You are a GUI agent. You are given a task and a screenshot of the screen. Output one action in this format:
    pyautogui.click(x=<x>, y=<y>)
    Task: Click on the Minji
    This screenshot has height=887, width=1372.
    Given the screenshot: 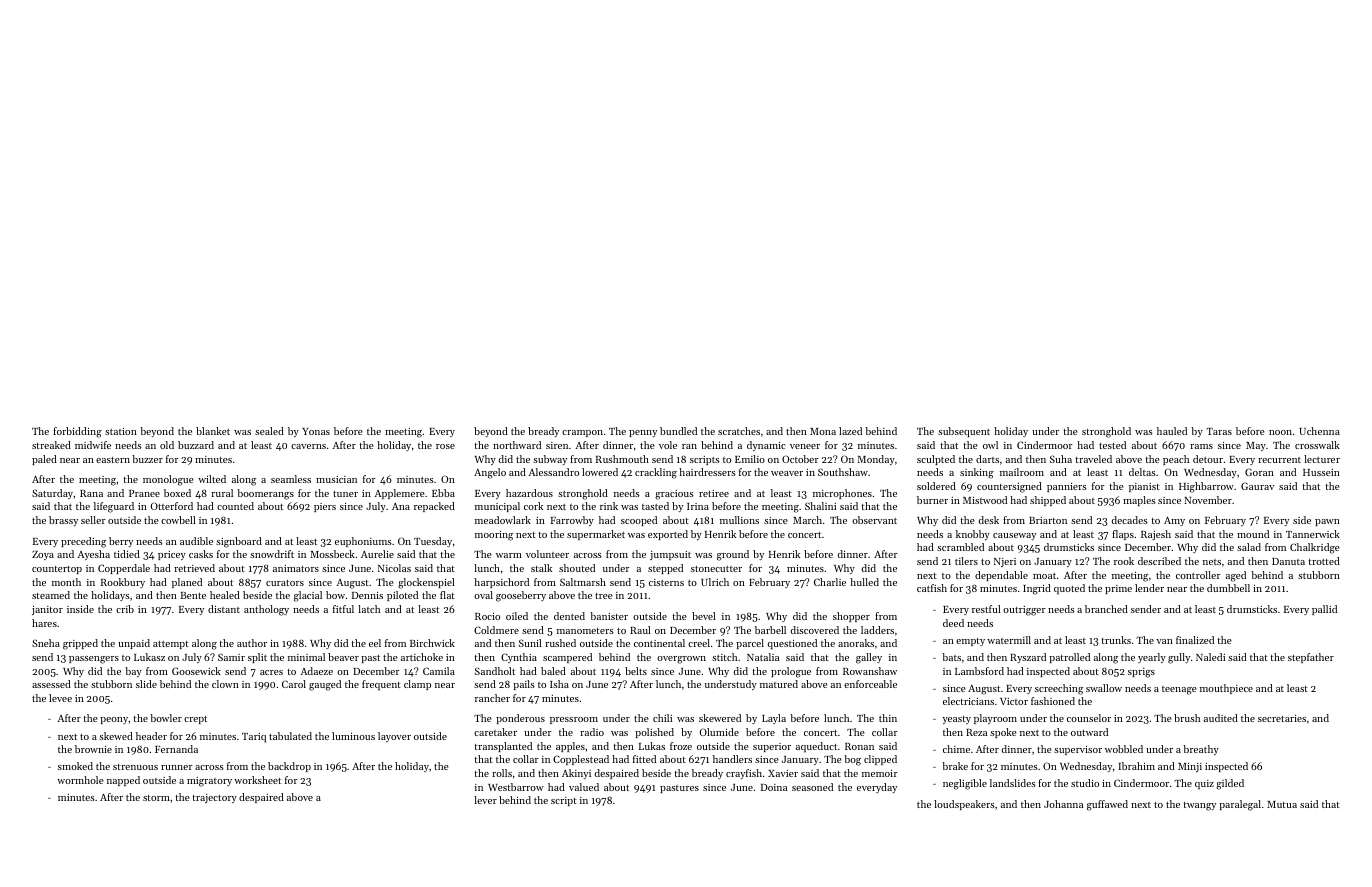 What is the action you would take?
    pyautogui.click(x=1190, y=767)
